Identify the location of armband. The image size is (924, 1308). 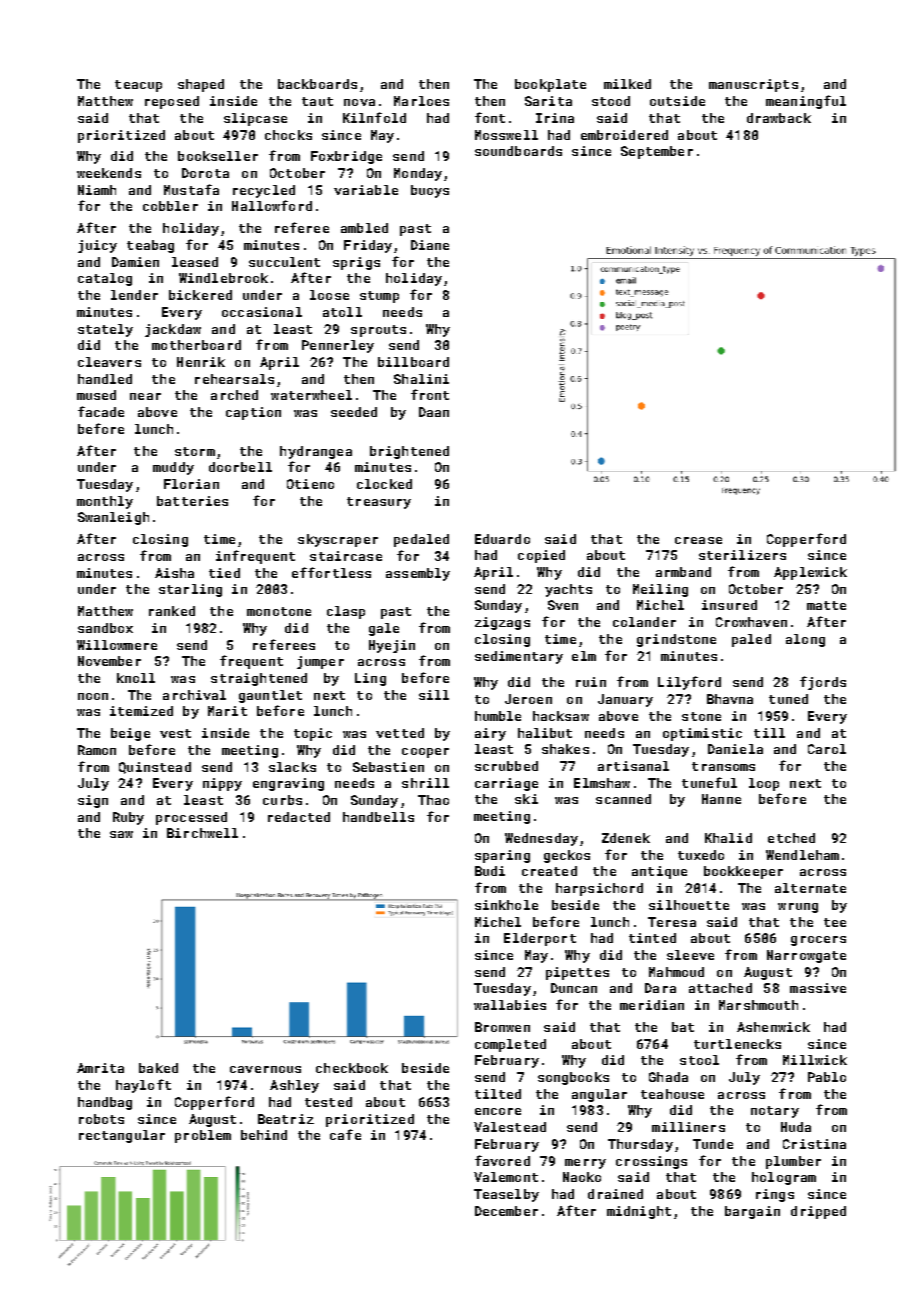
(683, 572).
